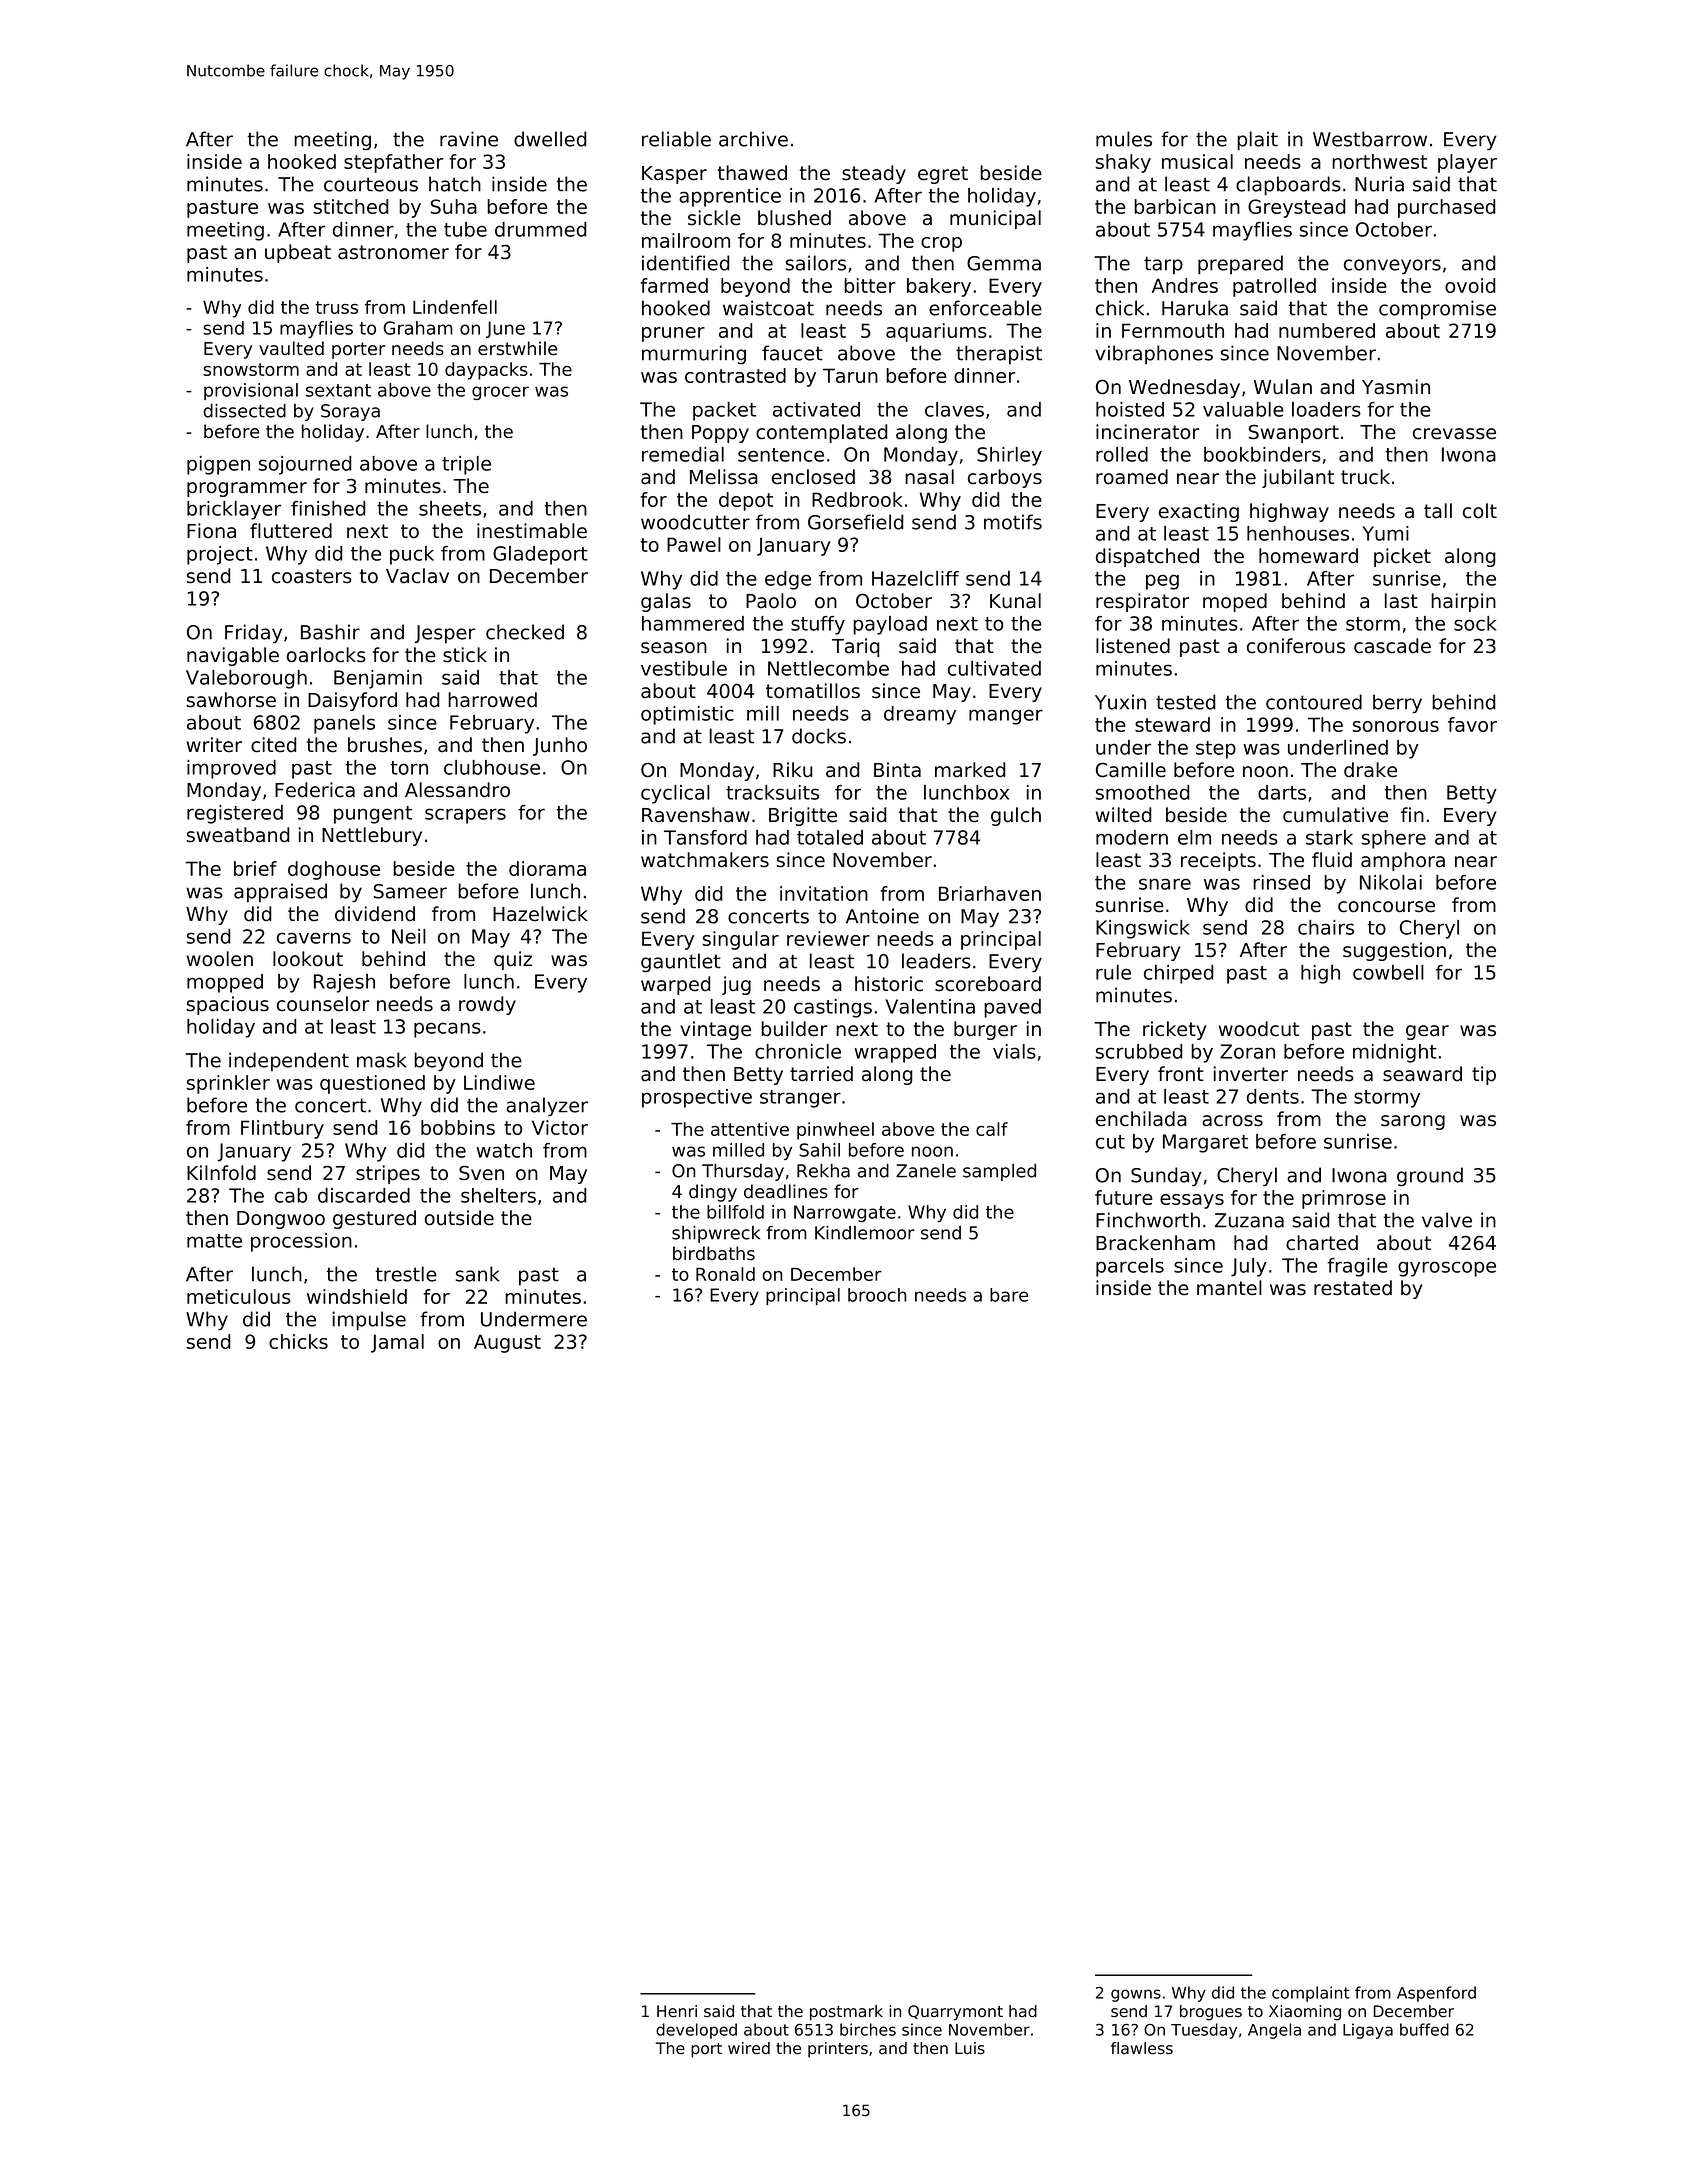 Image resolution: width=1683 pixels, height=2178 pixels. I want to click on tarried, so click(821, 1074).
